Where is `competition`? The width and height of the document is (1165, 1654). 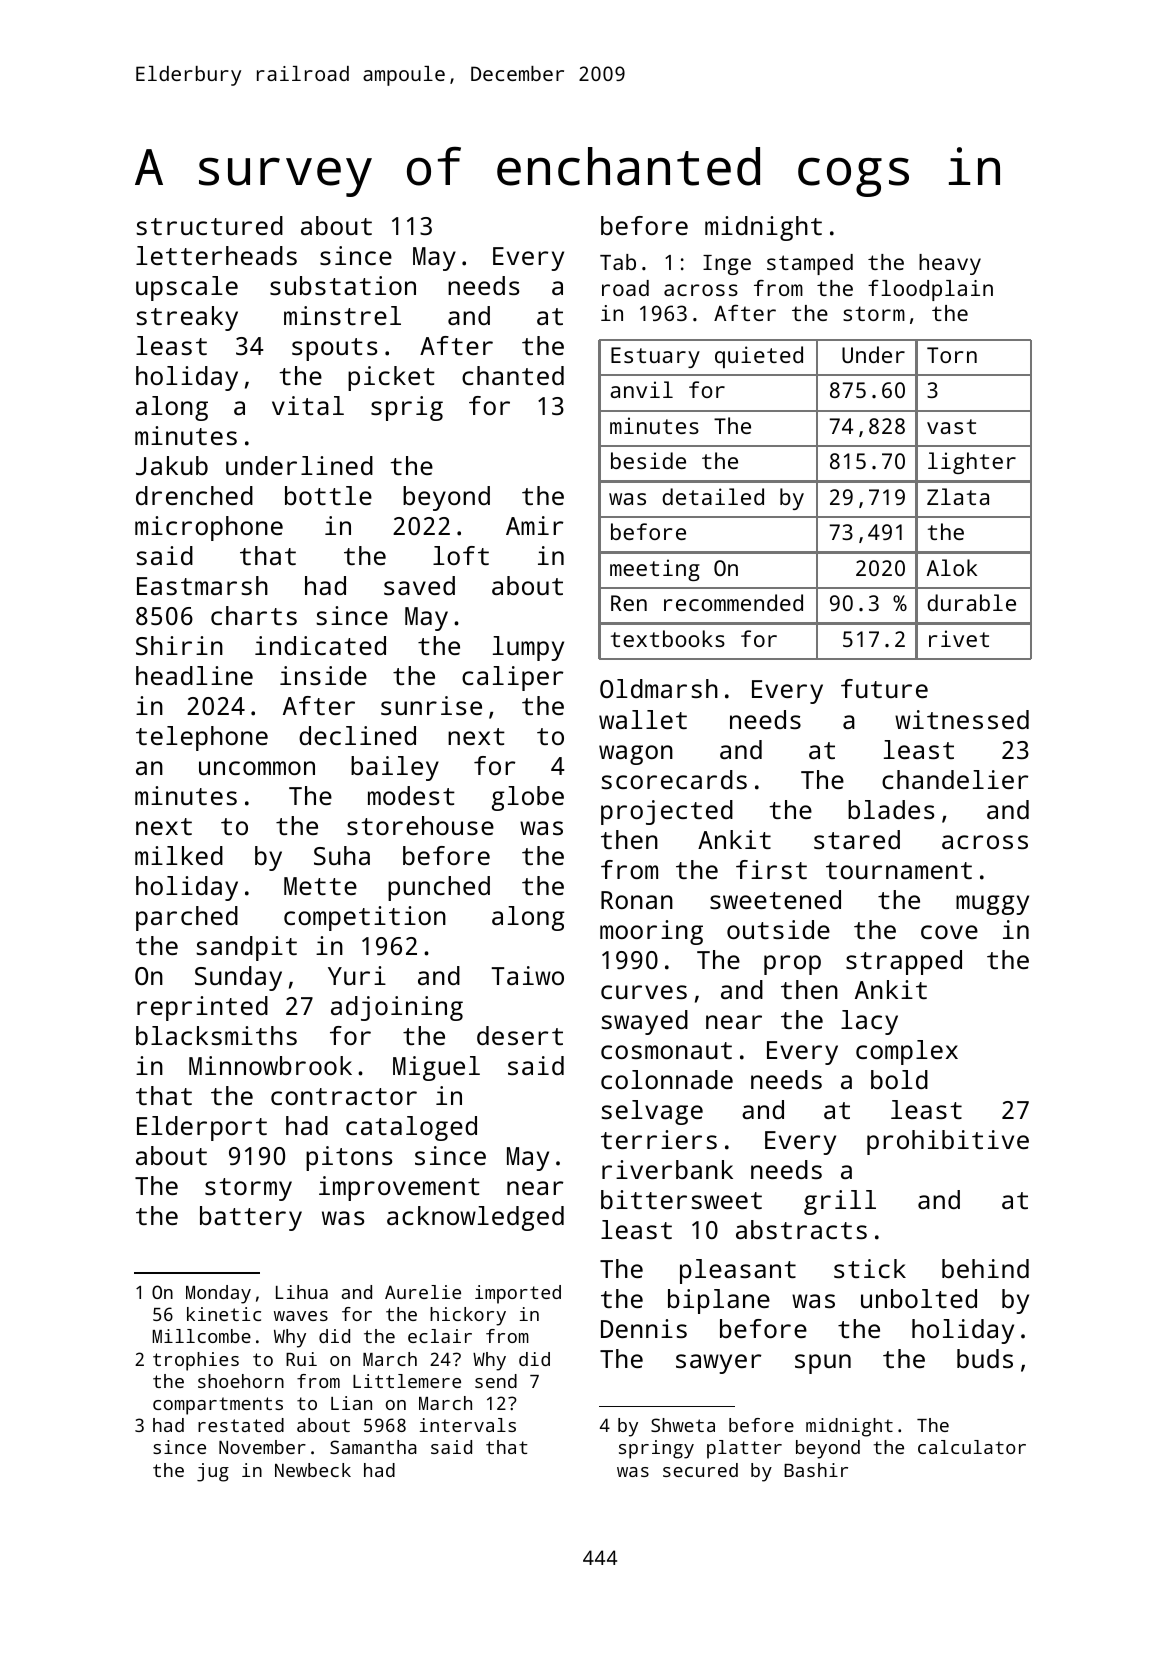 competition is located at coordinates (365, 918).
